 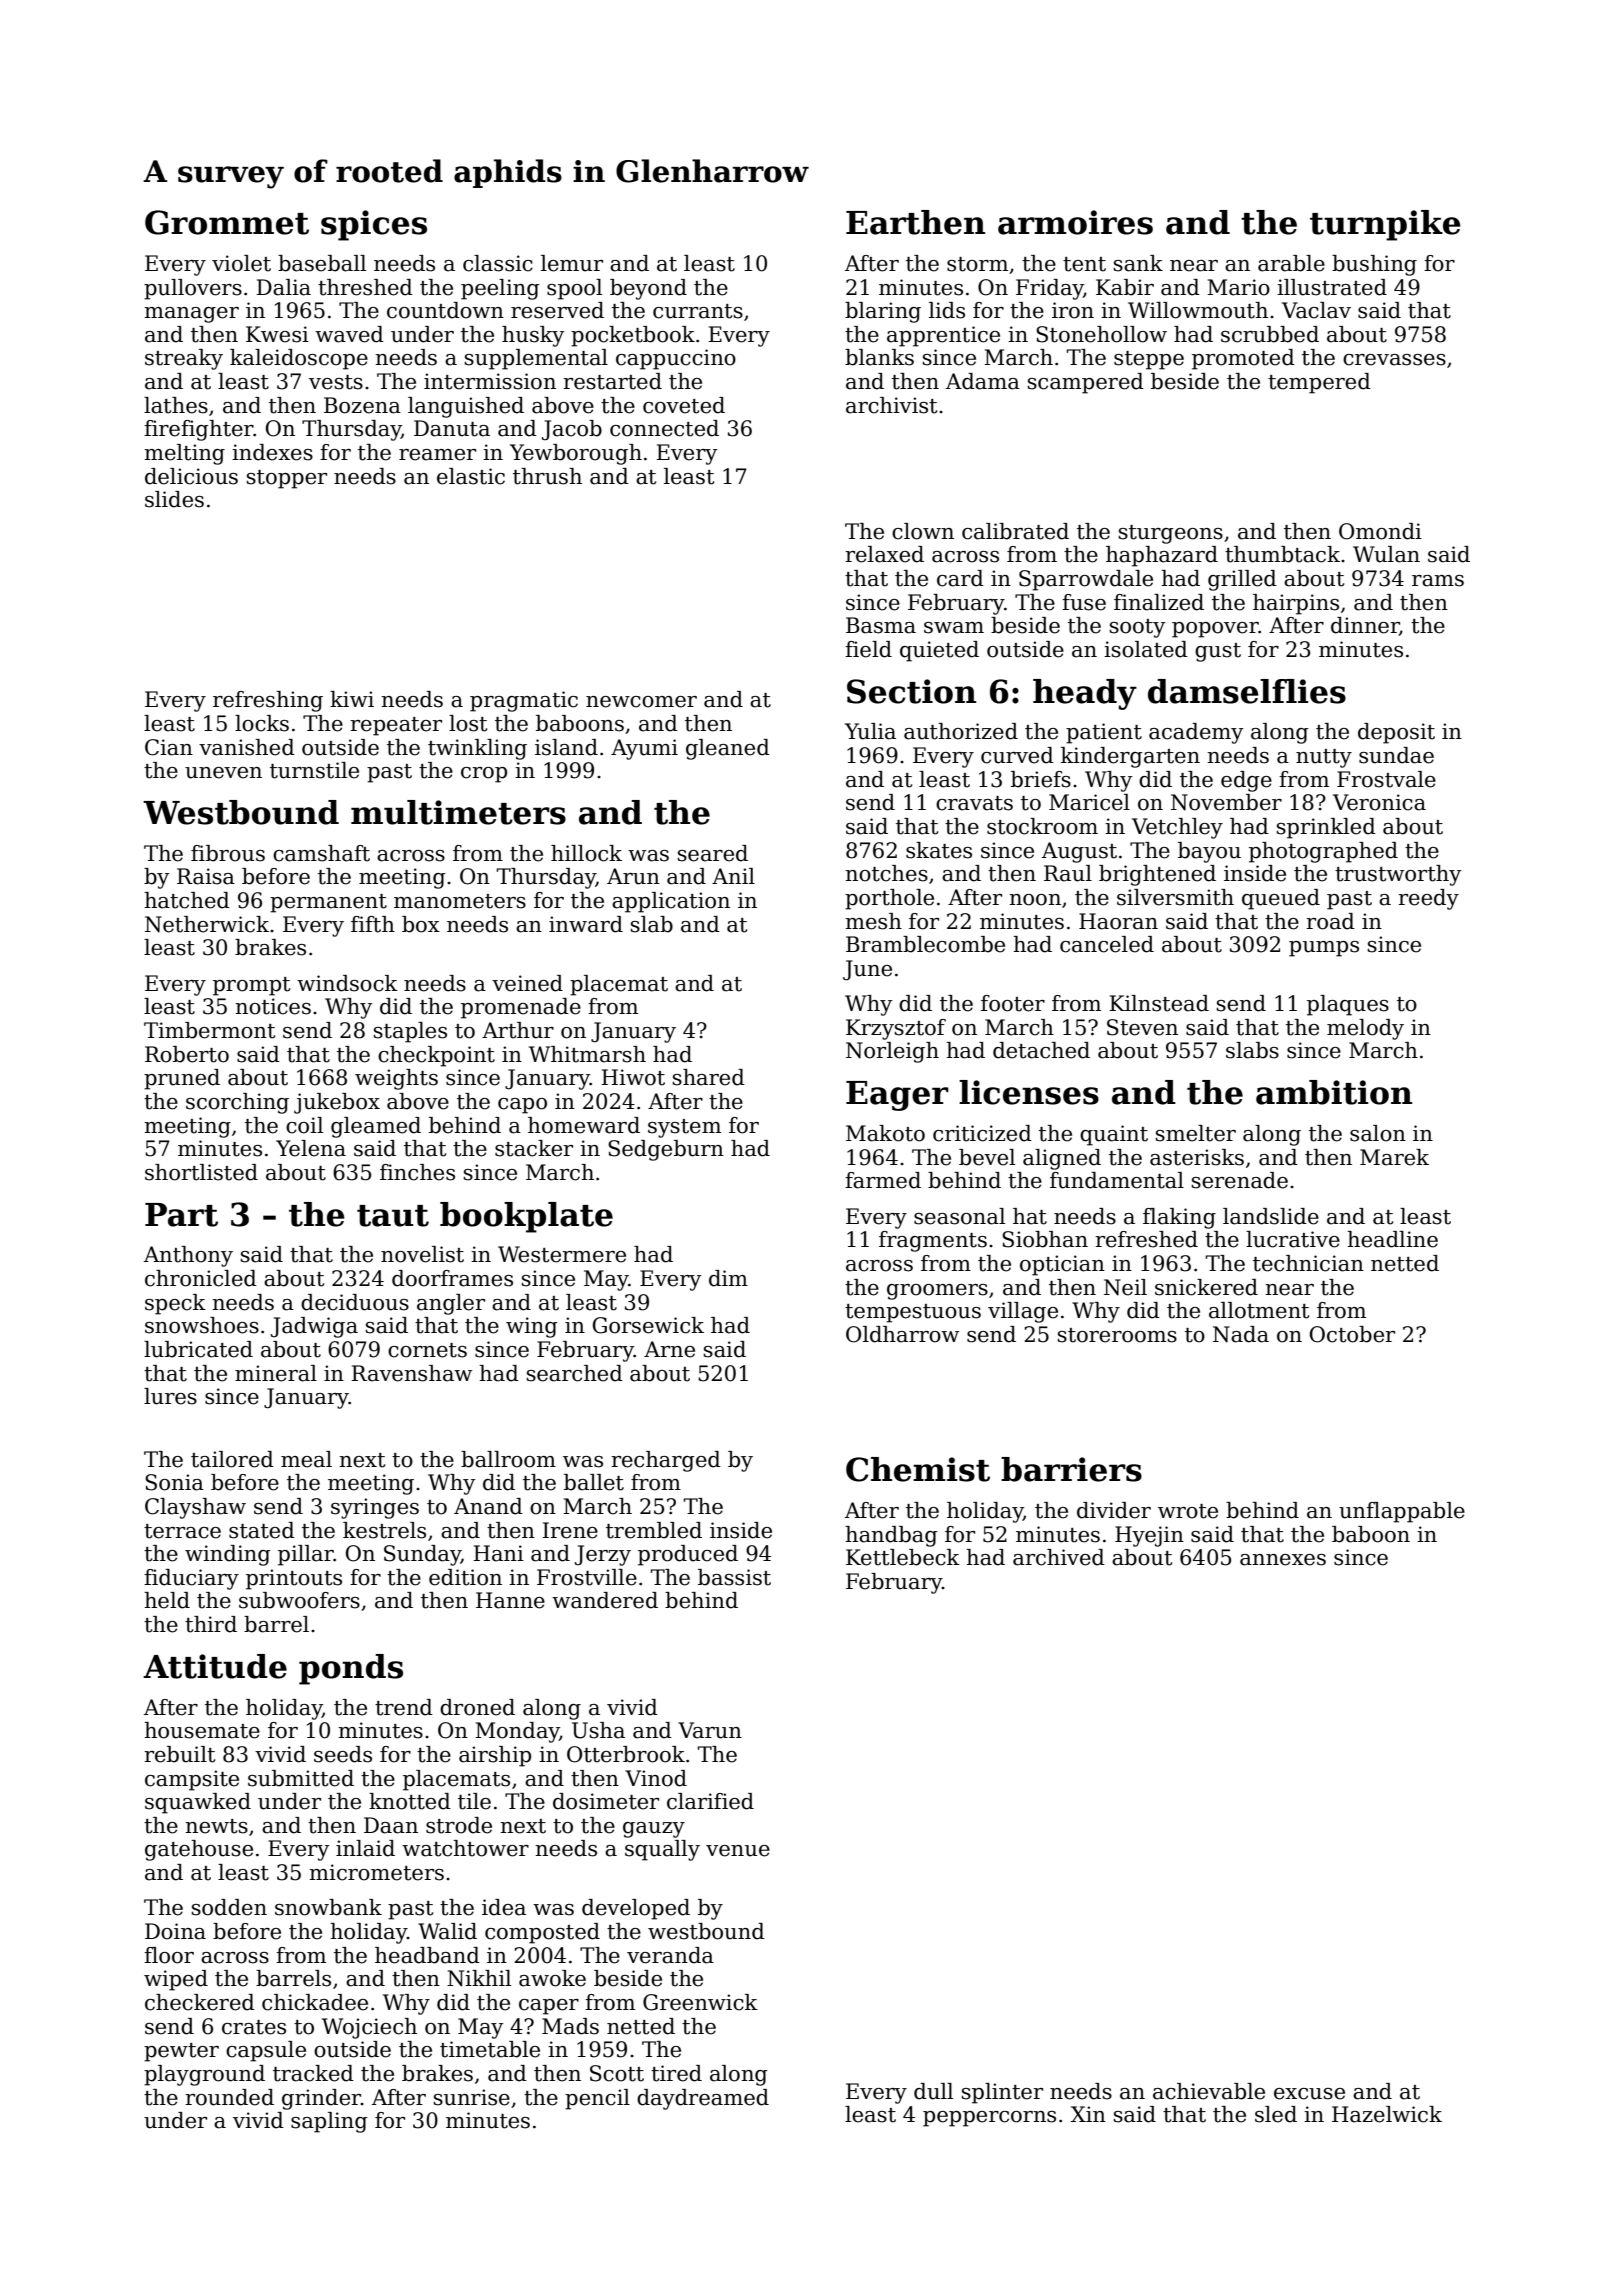 What do you see at coordinates (1084, 264) in the document?
I see `tent` at bounding box center [1084, 264].
